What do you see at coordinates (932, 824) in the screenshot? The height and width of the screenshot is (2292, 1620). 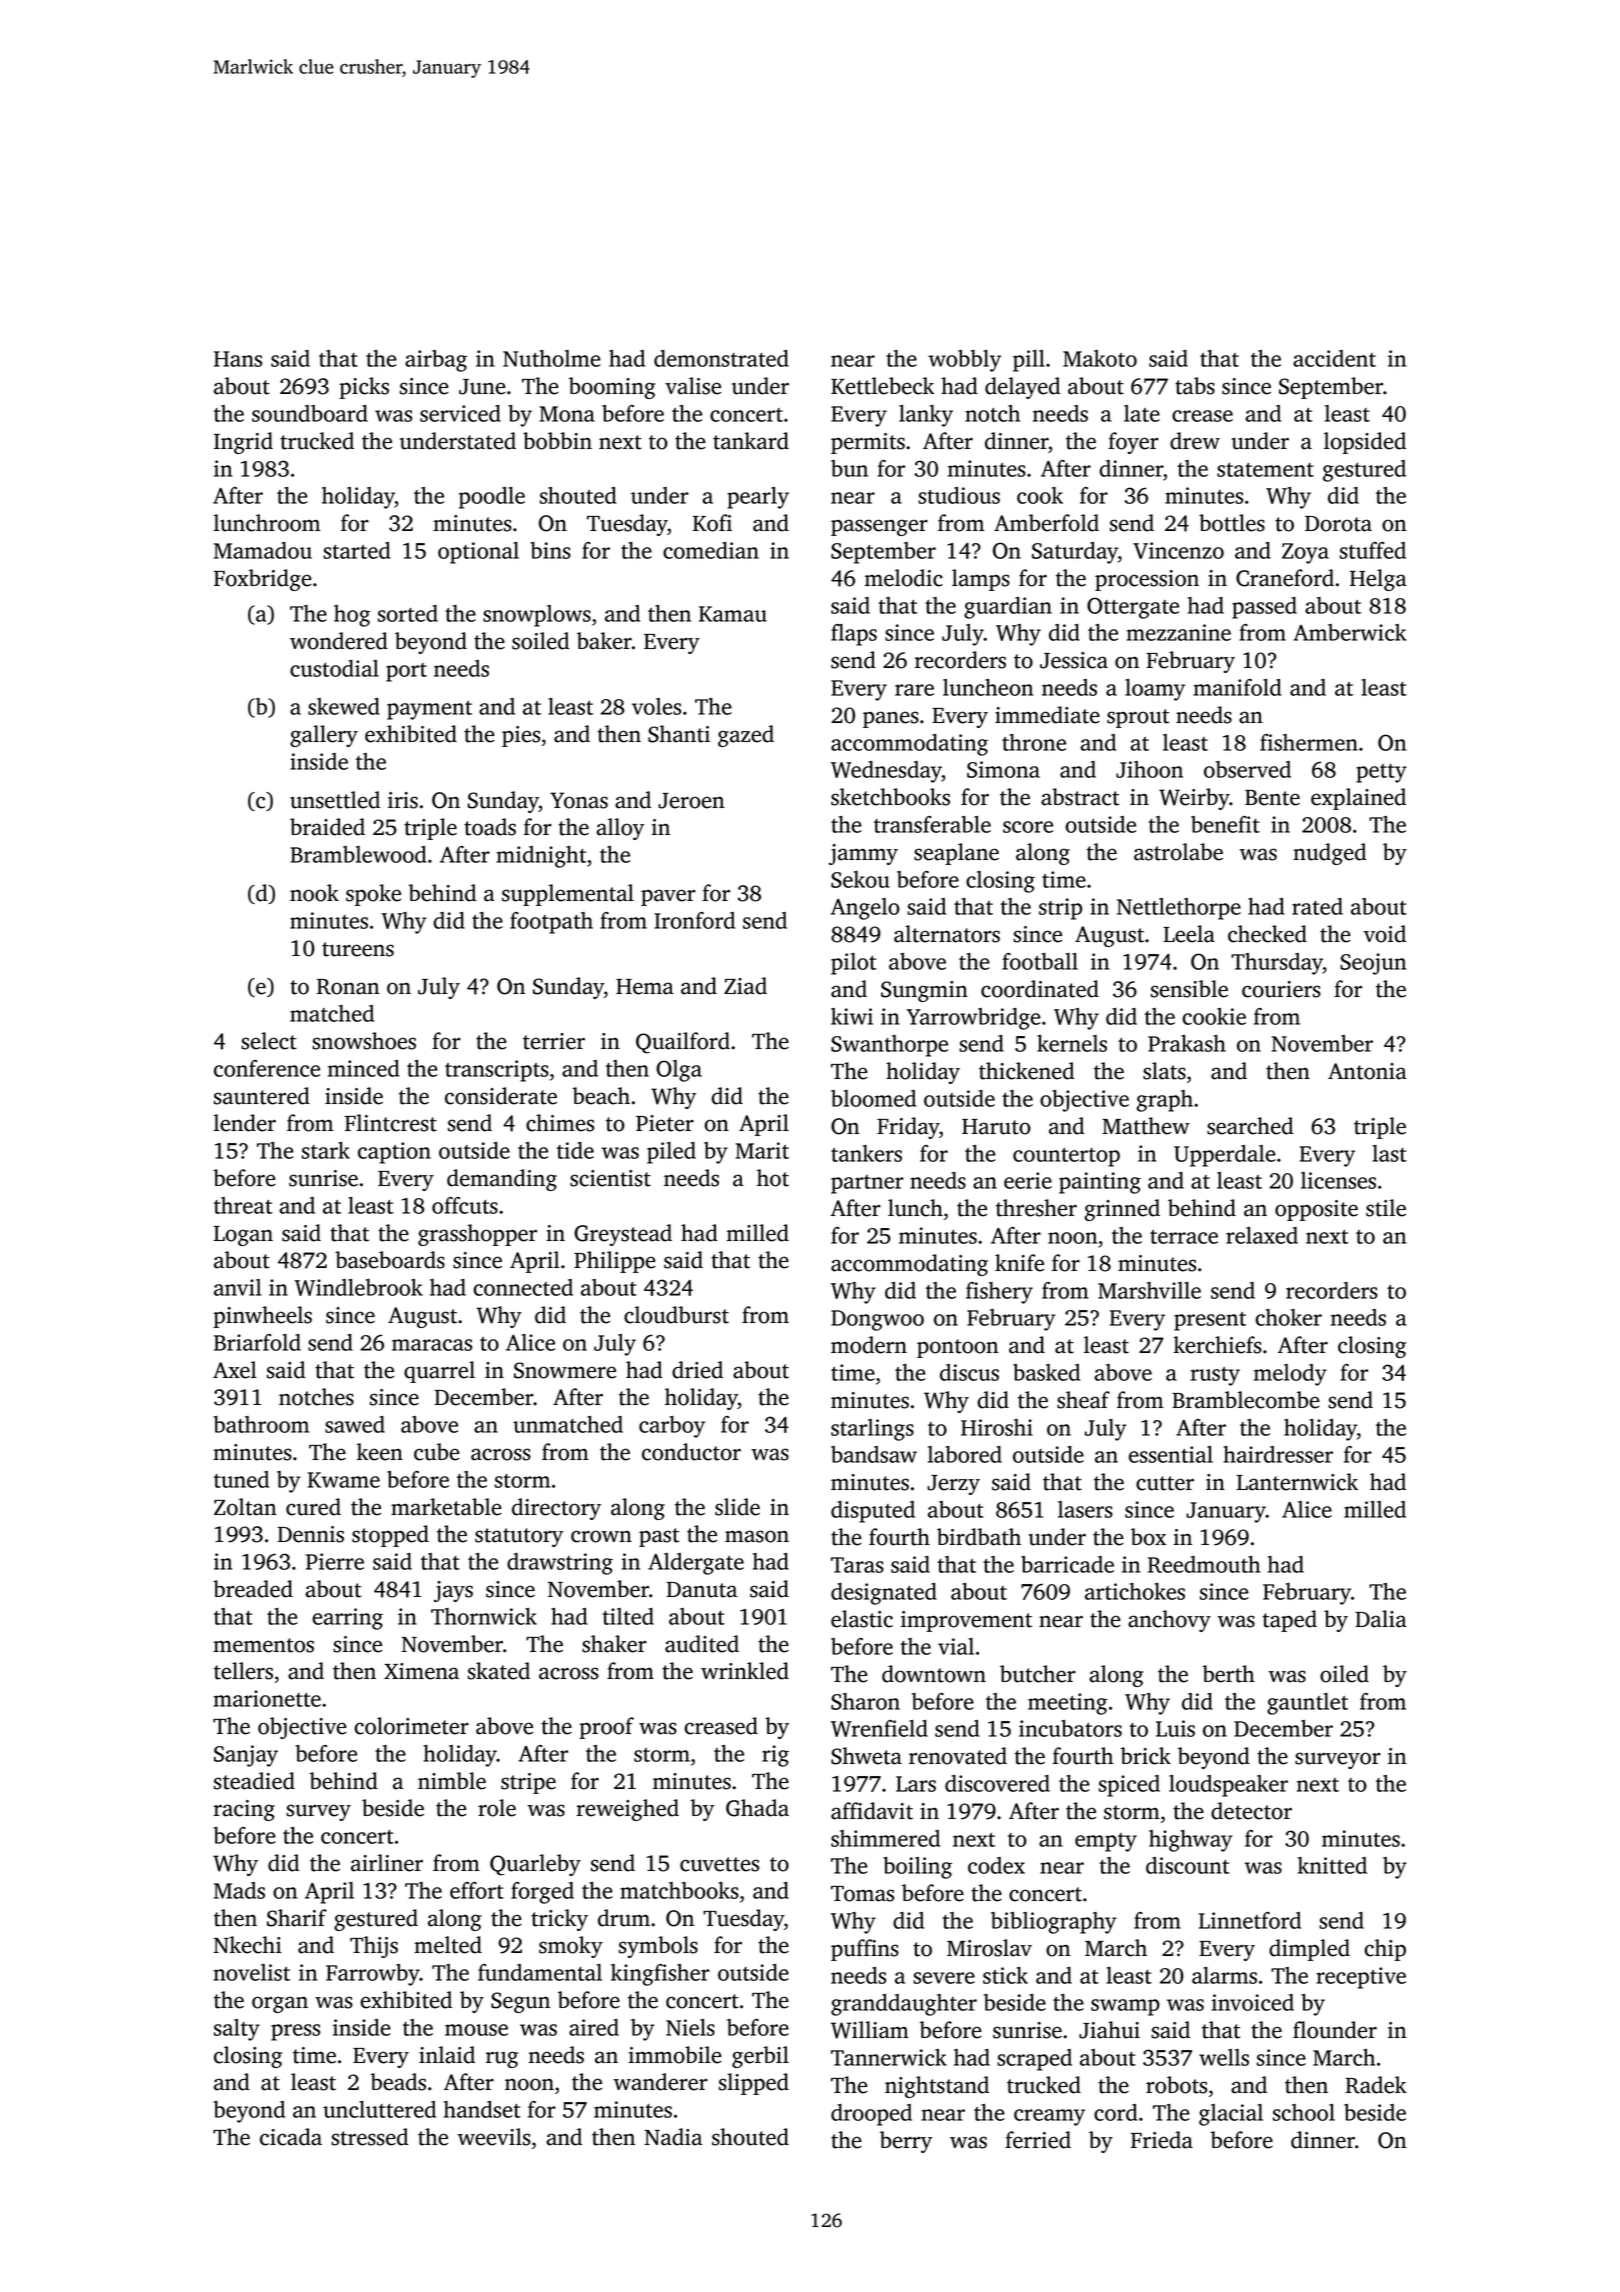 I see `transferable` at bounding box center [932, 824].
